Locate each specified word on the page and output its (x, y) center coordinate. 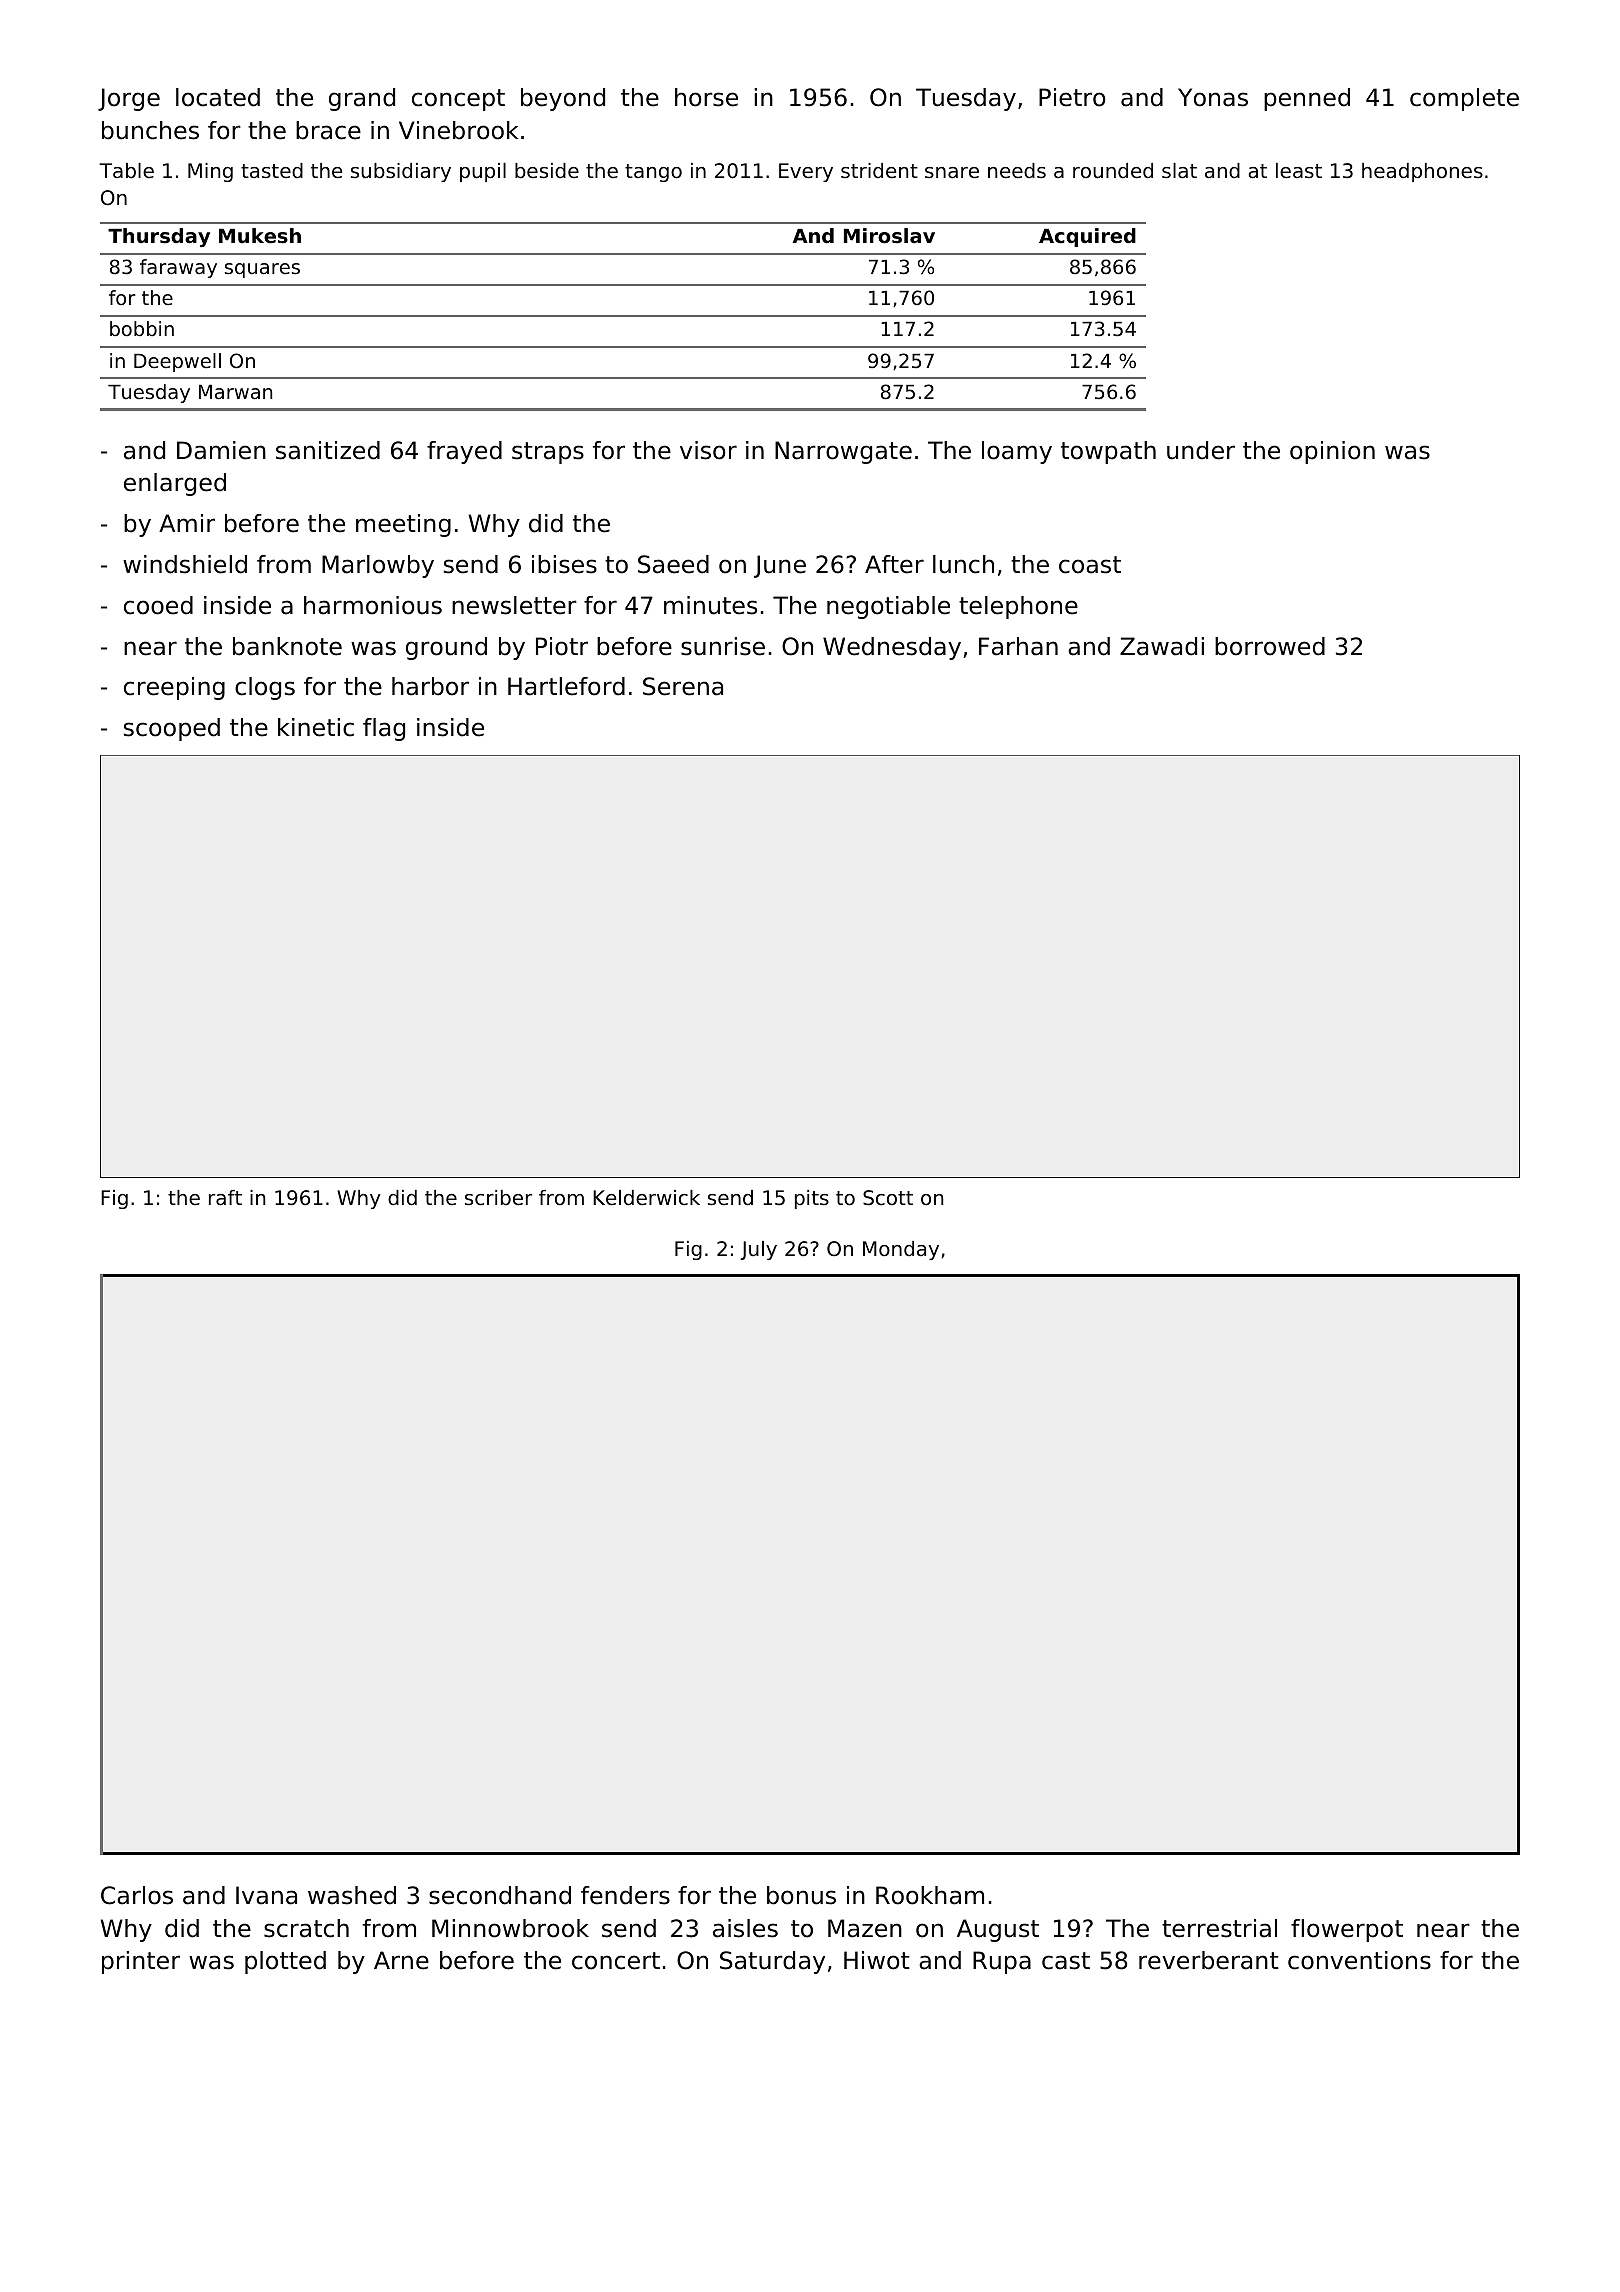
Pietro (1072, 97)
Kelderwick (646, 1198)
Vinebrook (458, 130)
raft (225, 1197)
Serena (683, 686)
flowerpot (1347, 1930)
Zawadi (1162, 646)
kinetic (316, 727)
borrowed (1270, 646)
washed (352, 1895)
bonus (801, 1895)
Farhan (1018, 646)
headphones (1422, 172)
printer (141, 1962)
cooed (158, 605)
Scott (888, 1198)
